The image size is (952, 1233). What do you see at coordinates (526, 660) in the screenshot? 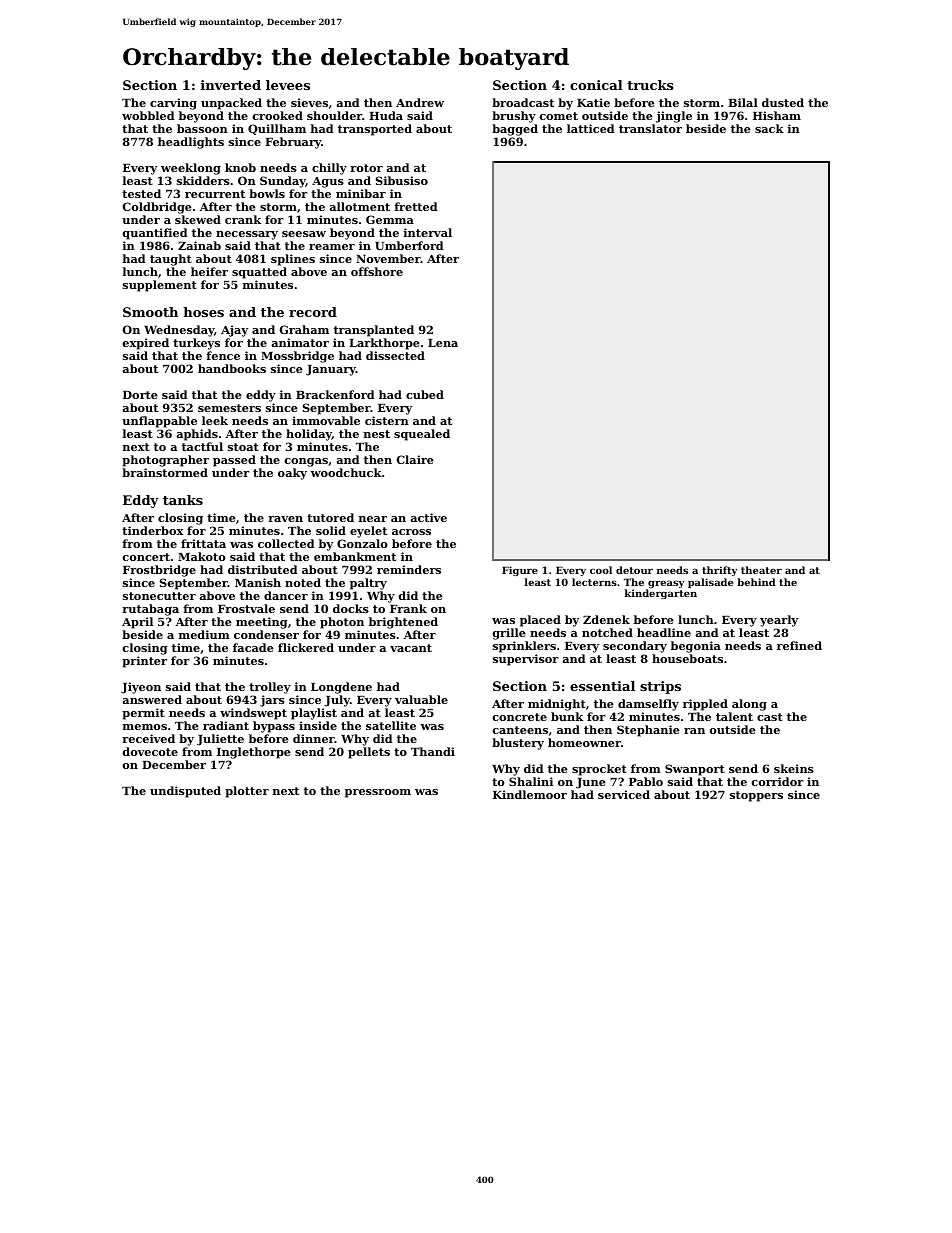
I see `supervisor` at bounding box center [526, 660].
